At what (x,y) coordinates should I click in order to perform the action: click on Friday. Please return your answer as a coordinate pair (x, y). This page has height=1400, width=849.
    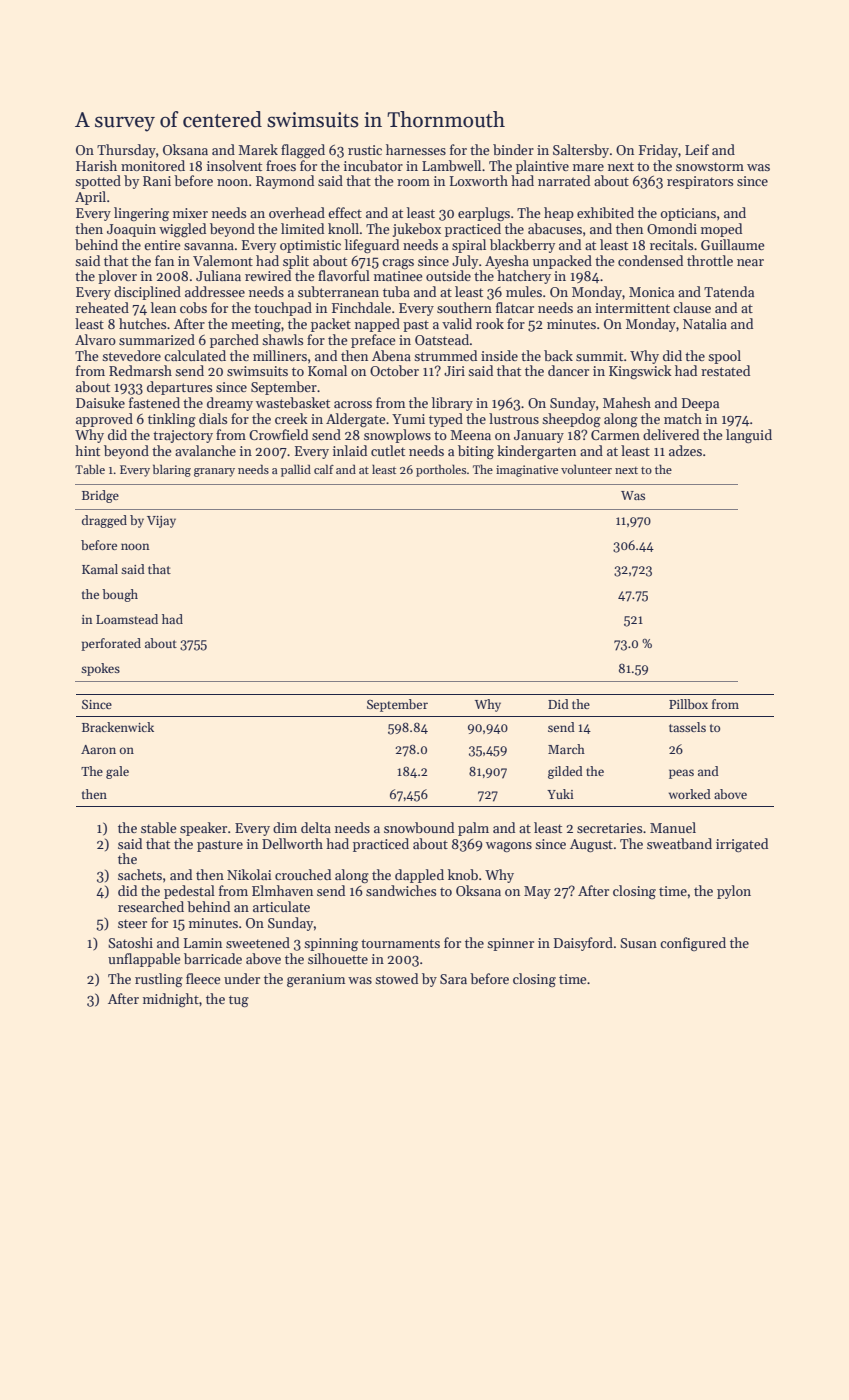
    Looking at the image, I should click on (658, 151).
